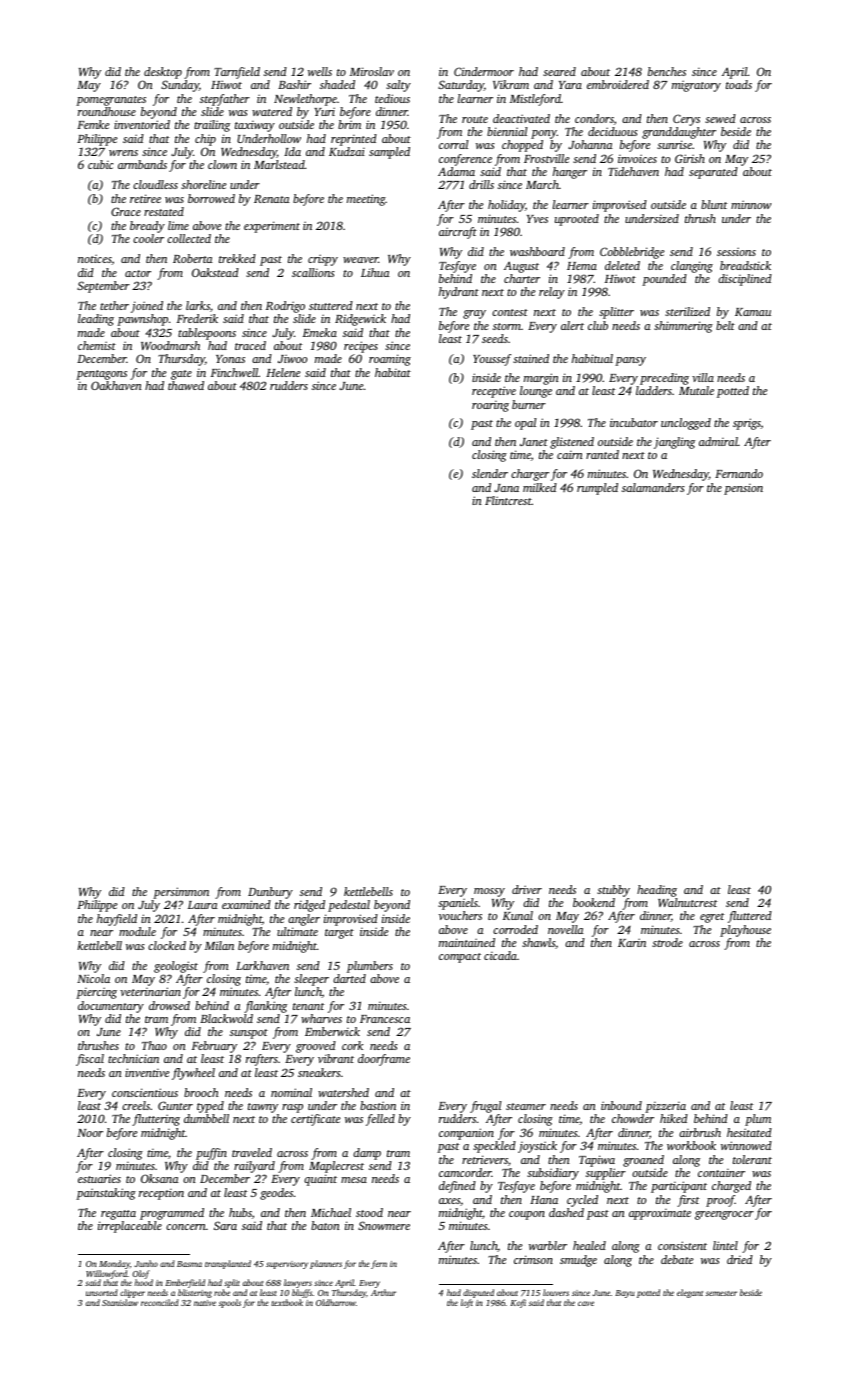 The image size is (849, 1400). Describe the element at coordinates (383, 1293) in the screenshot. I see `Arthur` at that location.
